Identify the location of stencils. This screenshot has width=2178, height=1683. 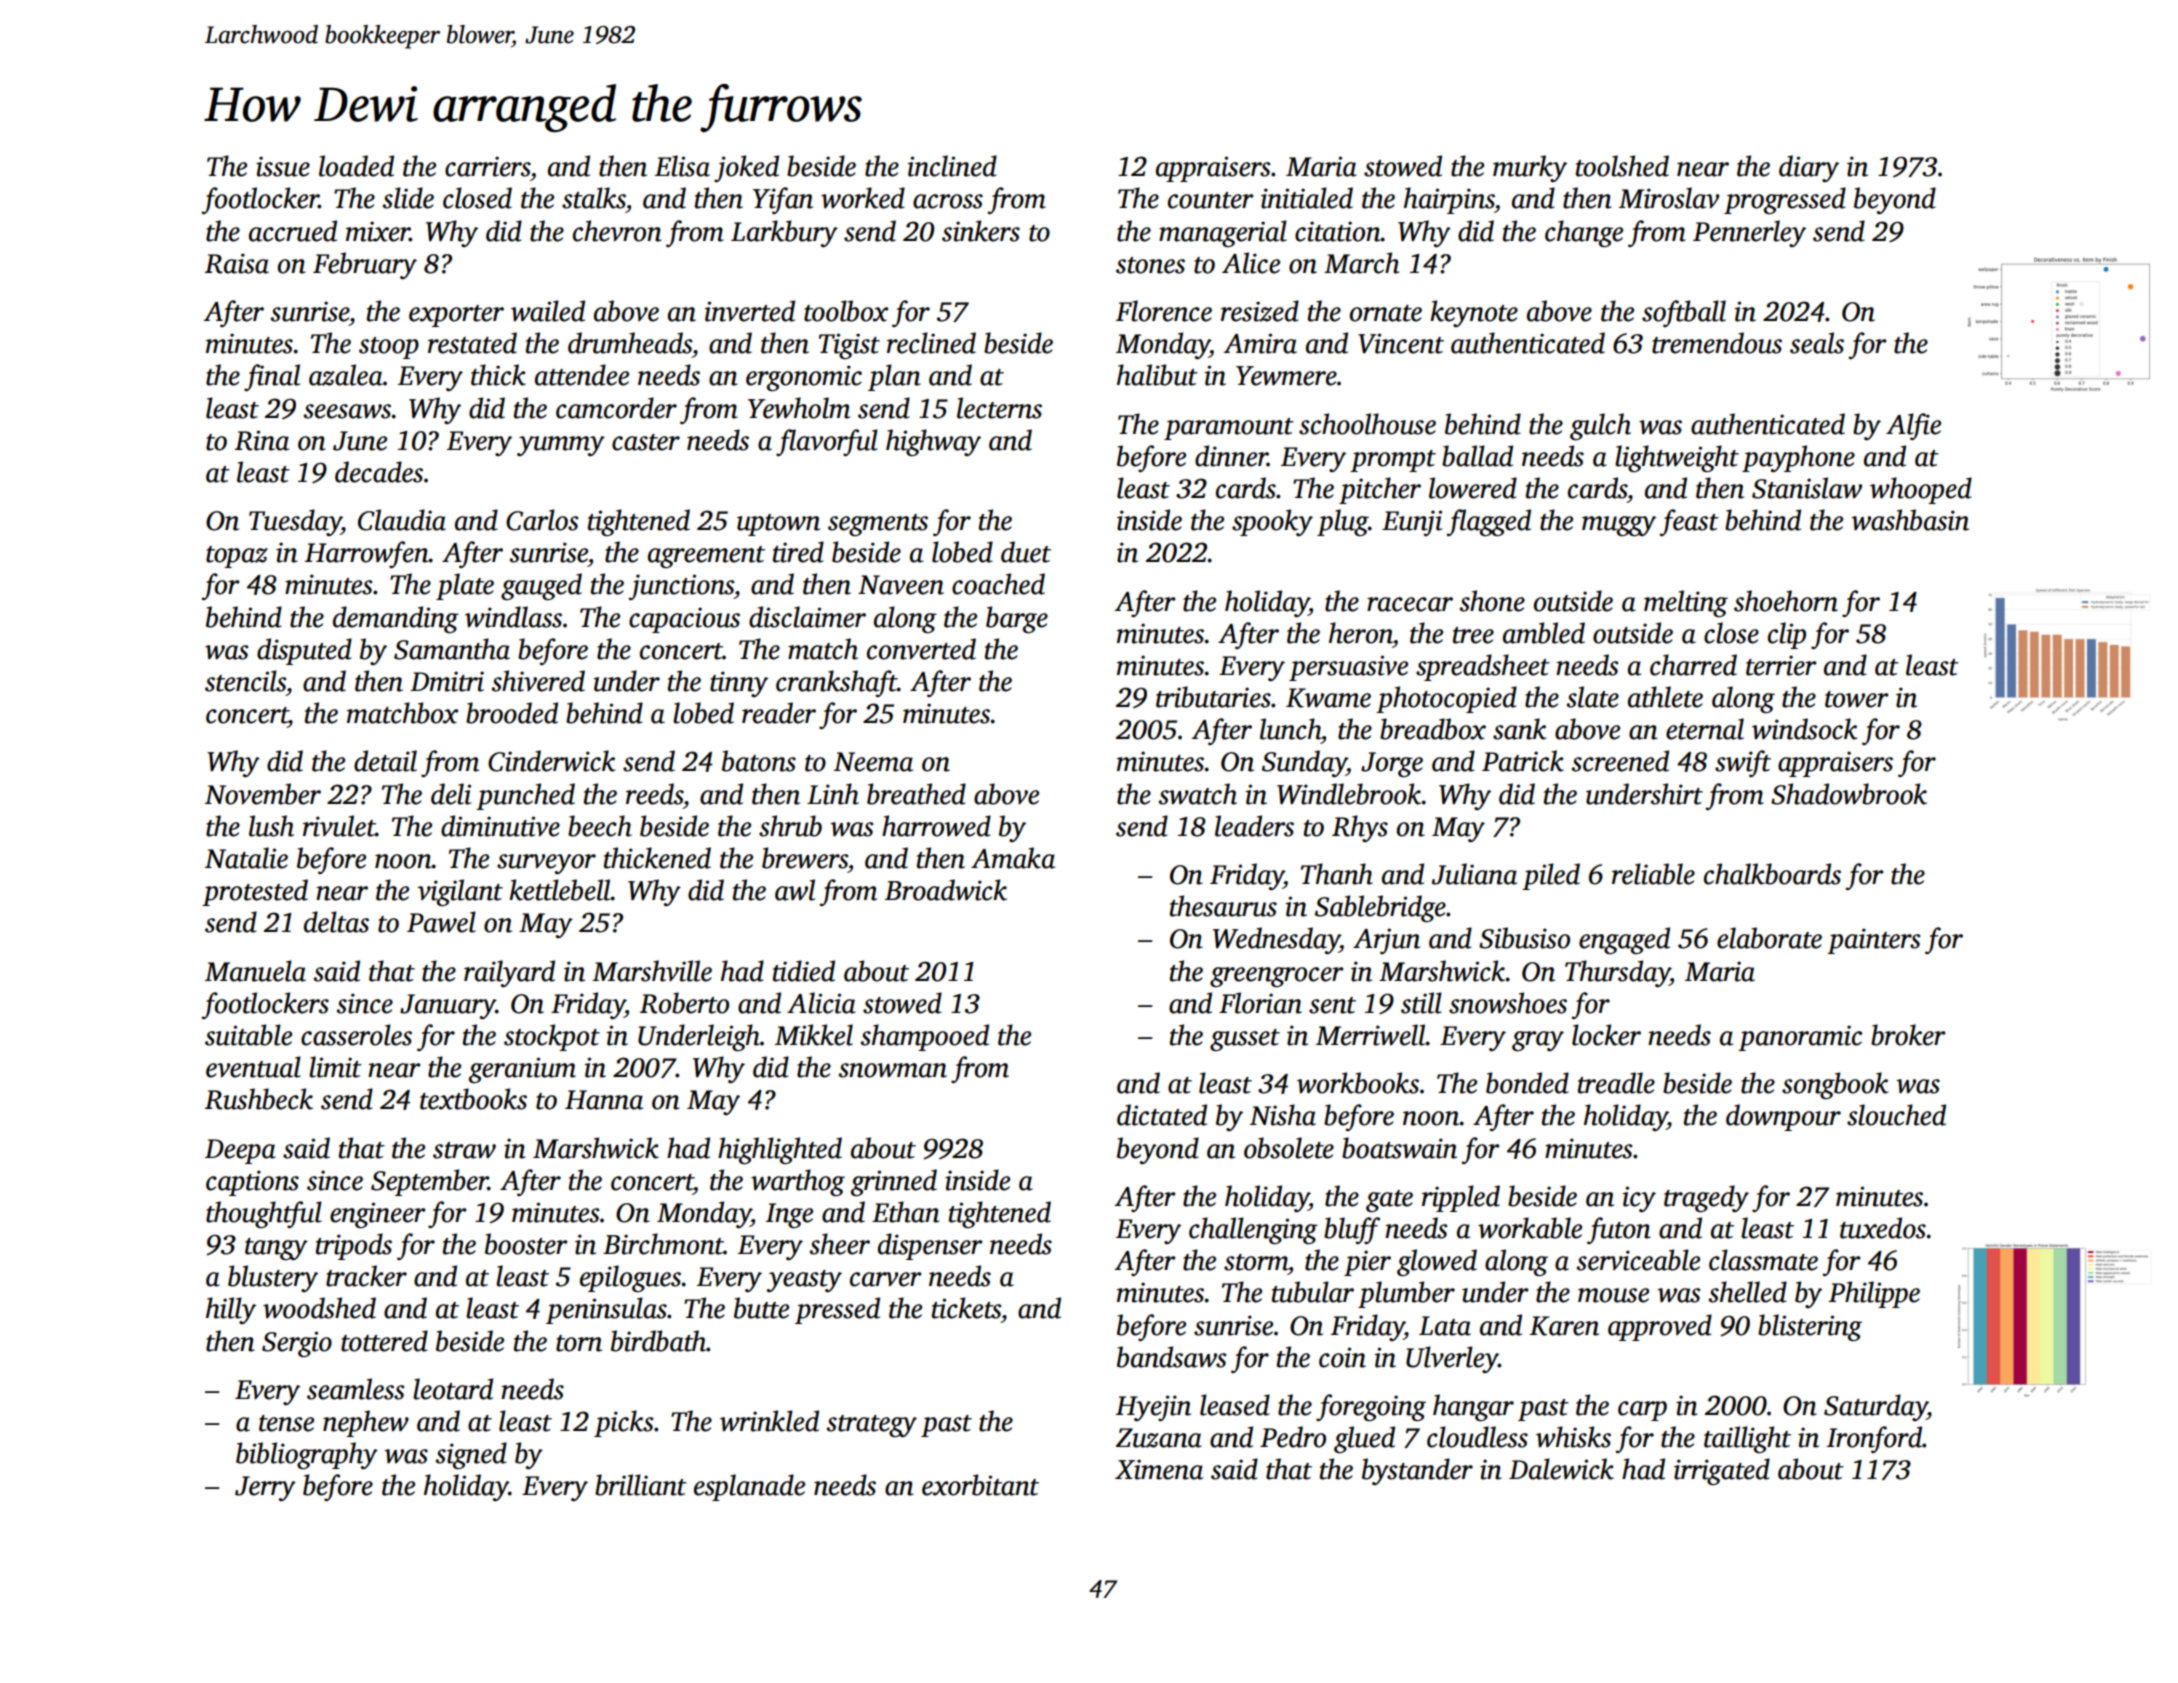
(245, 681).
